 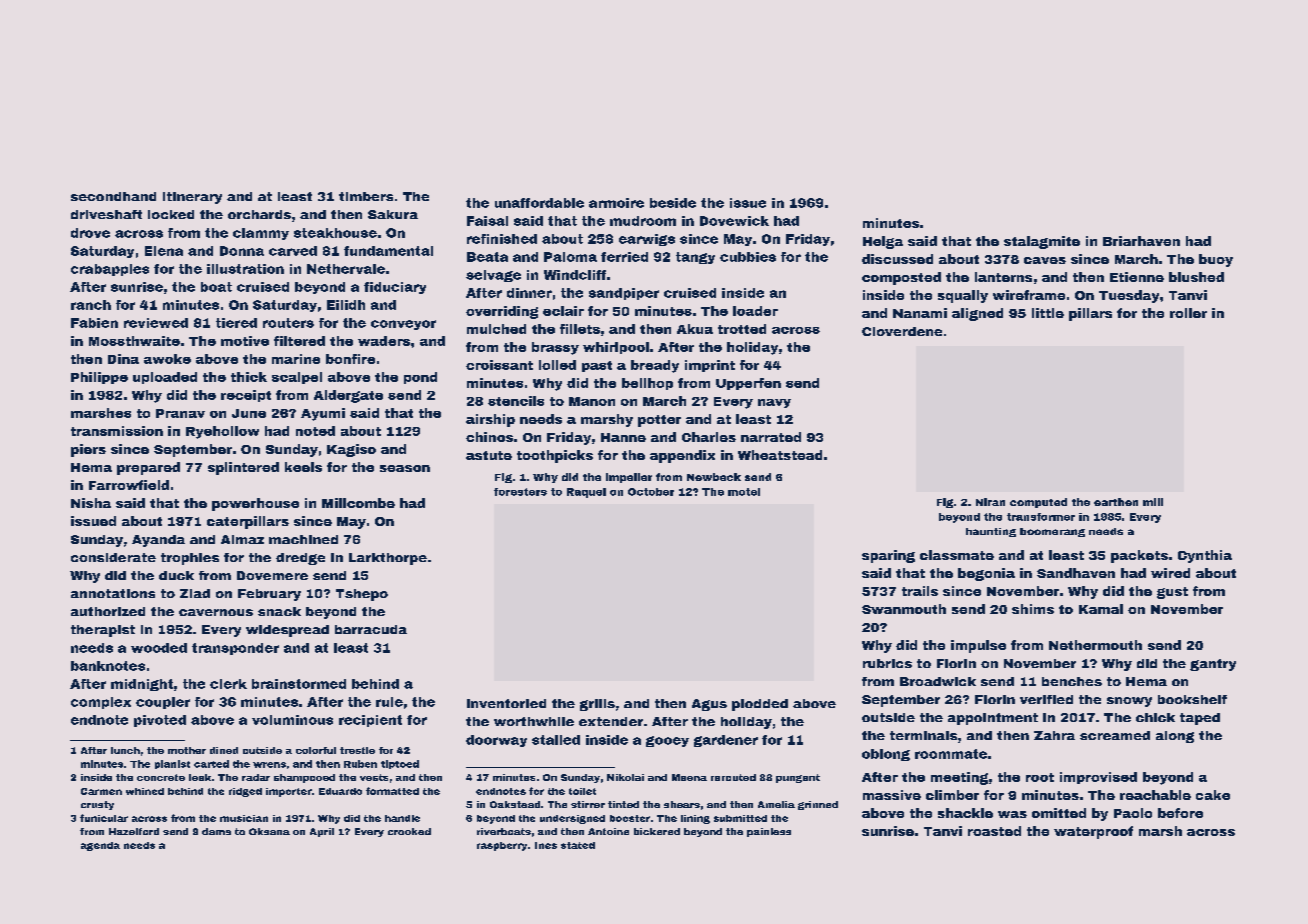 What do you see at coordinates (1048, 313) in the screenshot?
I see `little` at bounding box center [1048, 313].
